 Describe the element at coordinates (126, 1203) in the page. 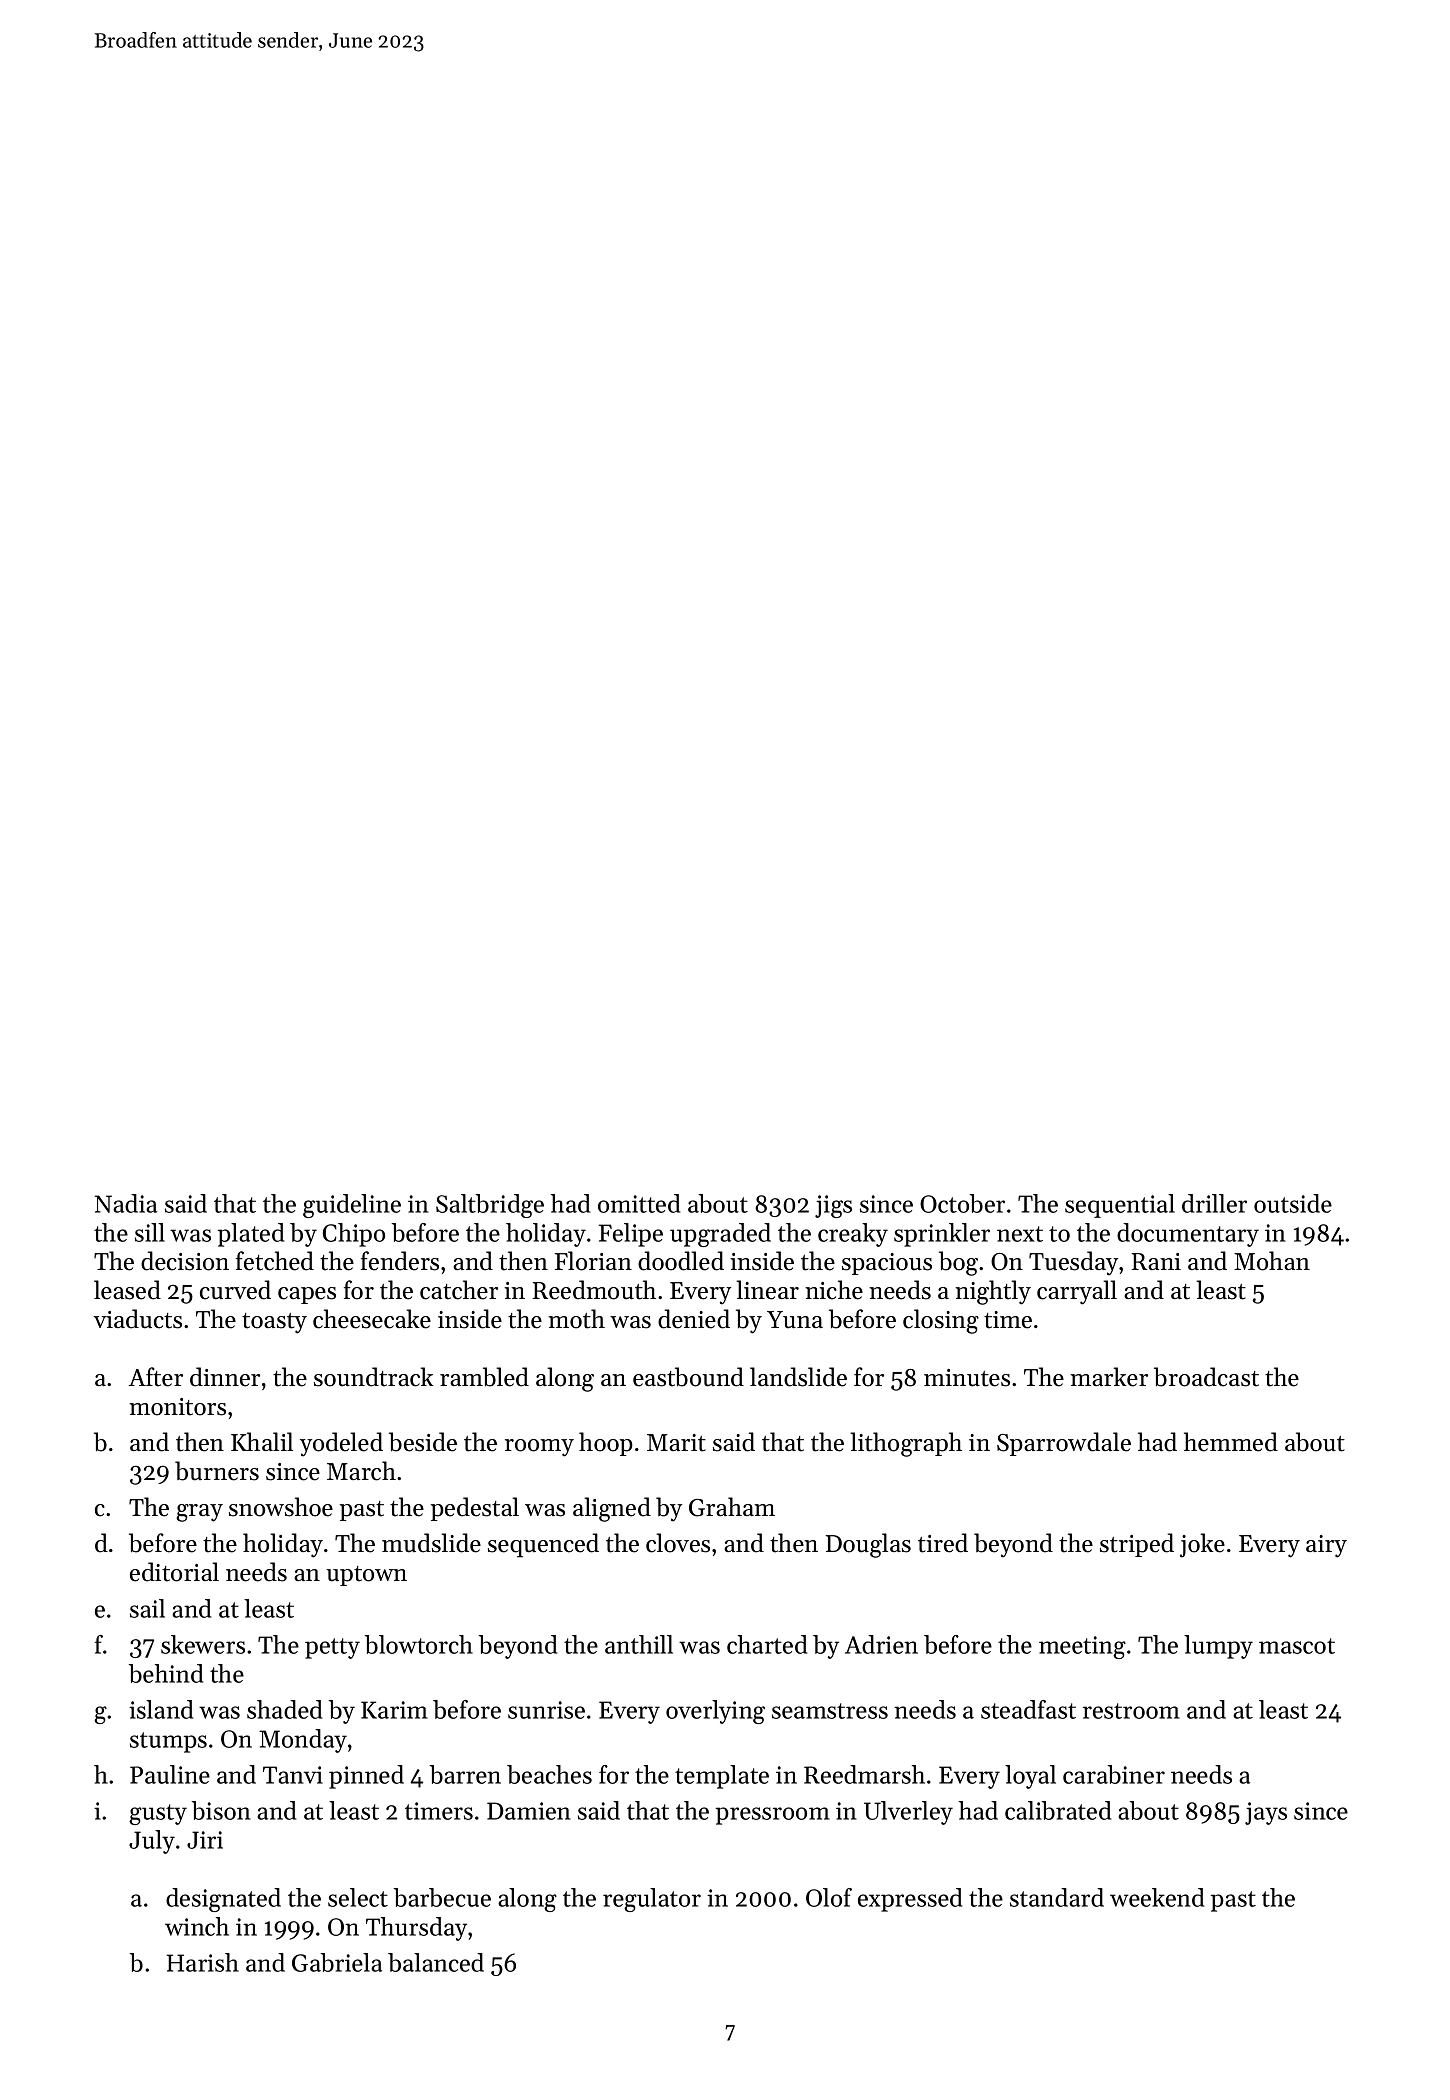

I see `Nadia` at that location.
